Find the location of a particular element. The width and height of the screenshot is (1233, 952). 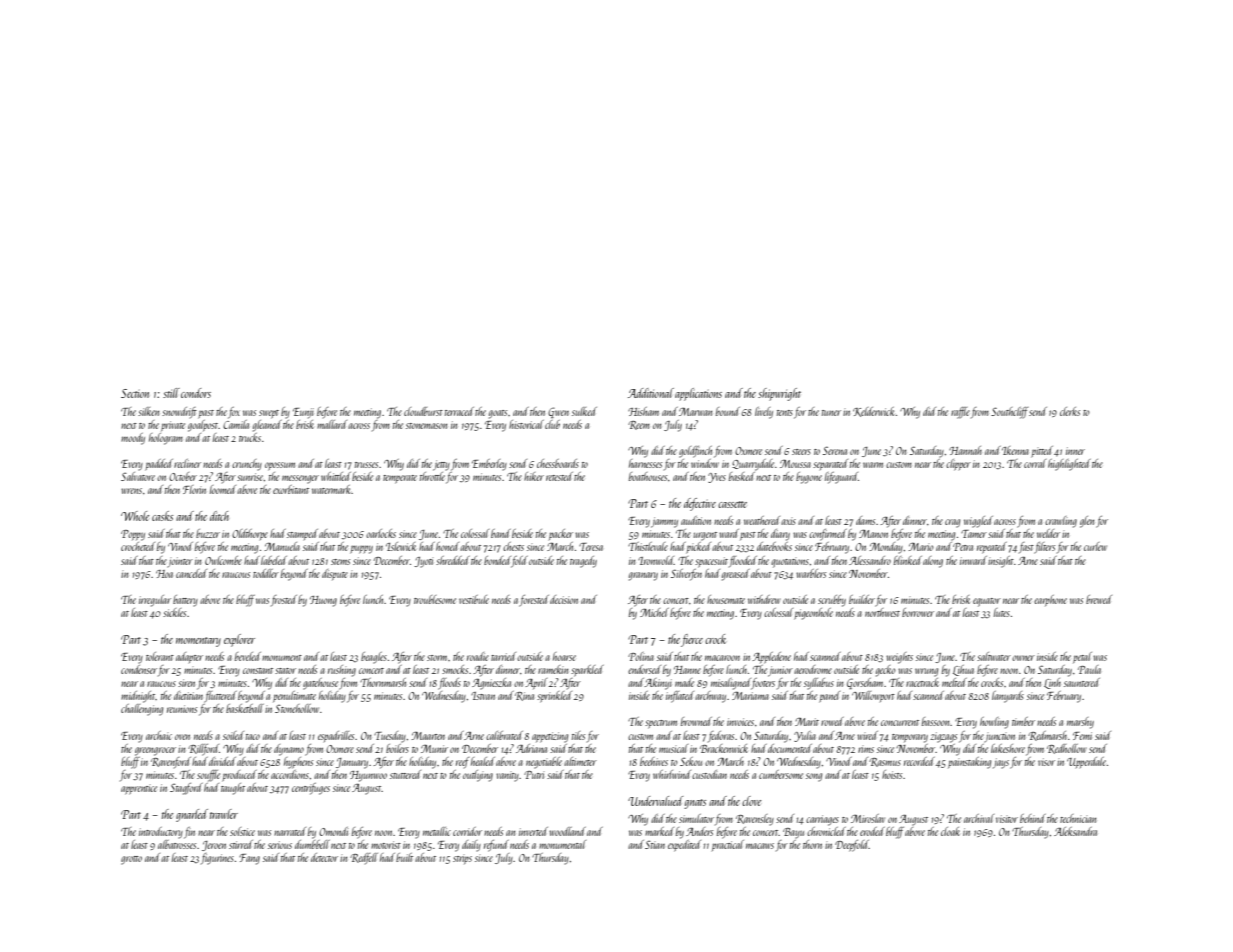

Michel is located at coordinates (654, 612).
